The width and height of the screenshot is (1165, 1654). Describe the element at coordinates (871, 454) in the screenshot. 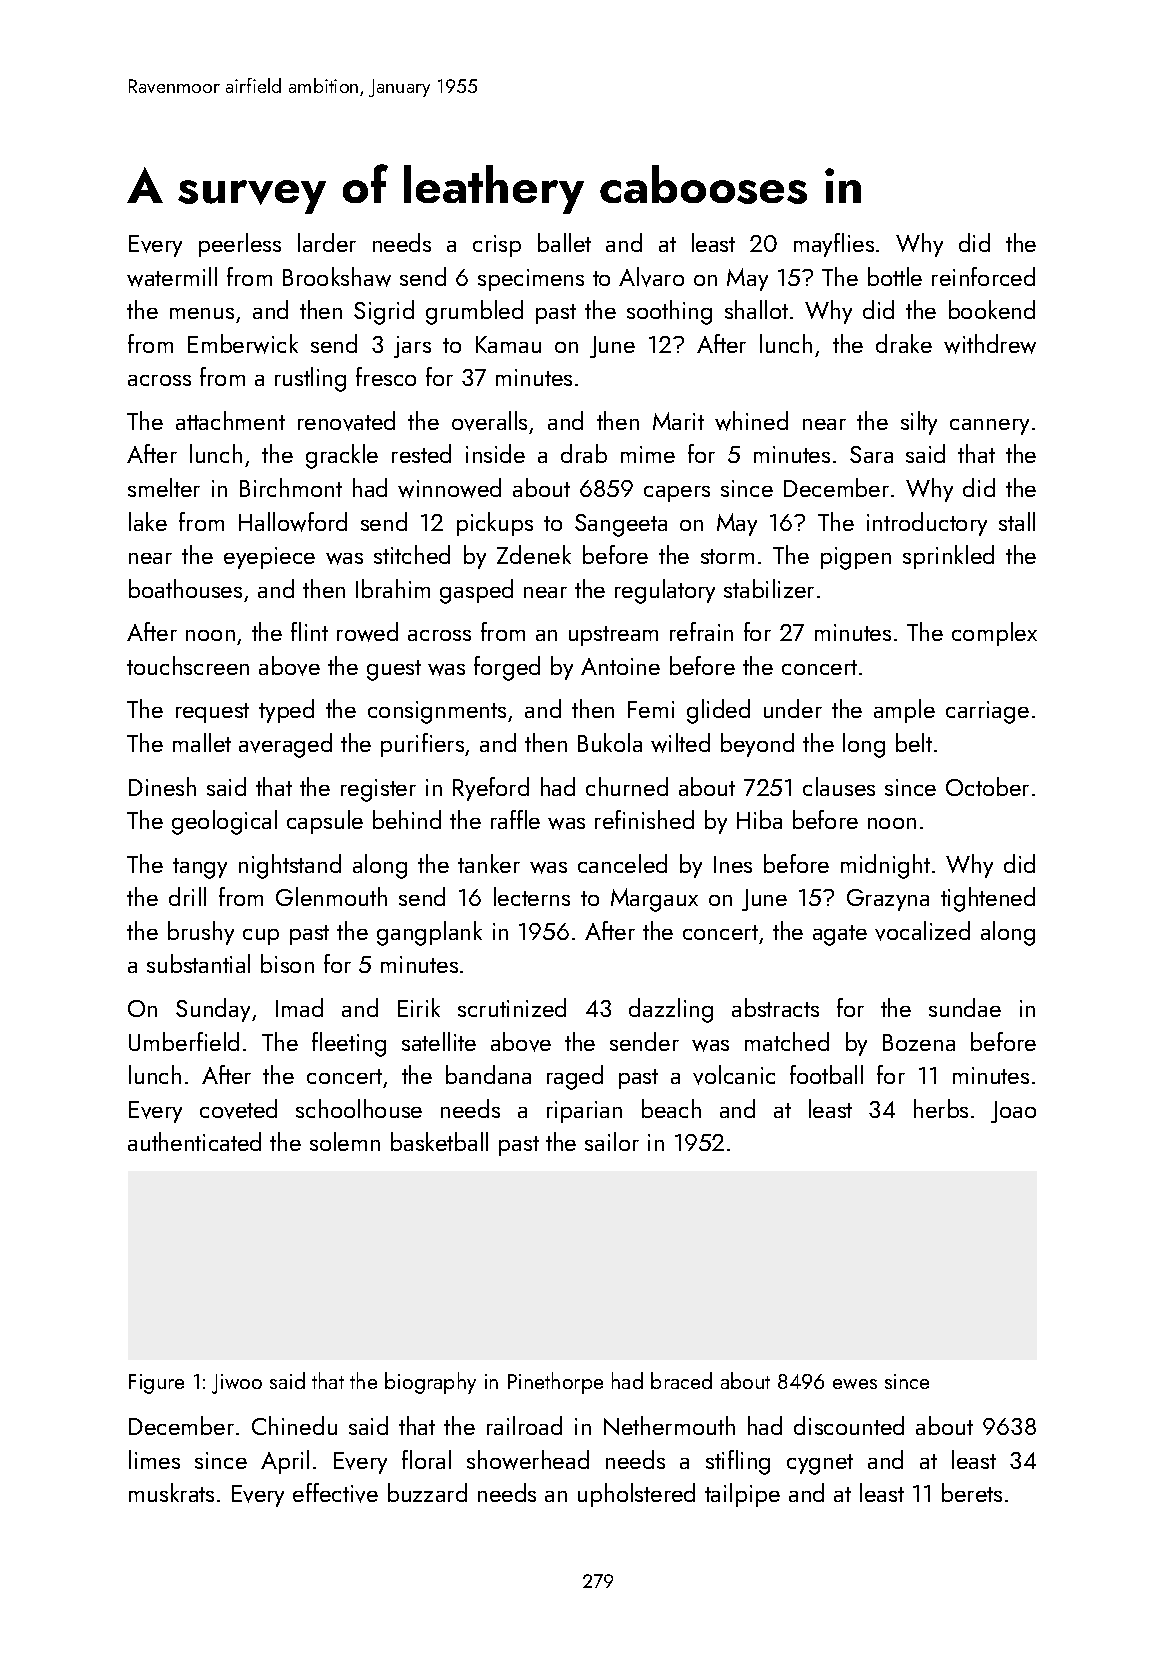

I see `Sara` at that location.
